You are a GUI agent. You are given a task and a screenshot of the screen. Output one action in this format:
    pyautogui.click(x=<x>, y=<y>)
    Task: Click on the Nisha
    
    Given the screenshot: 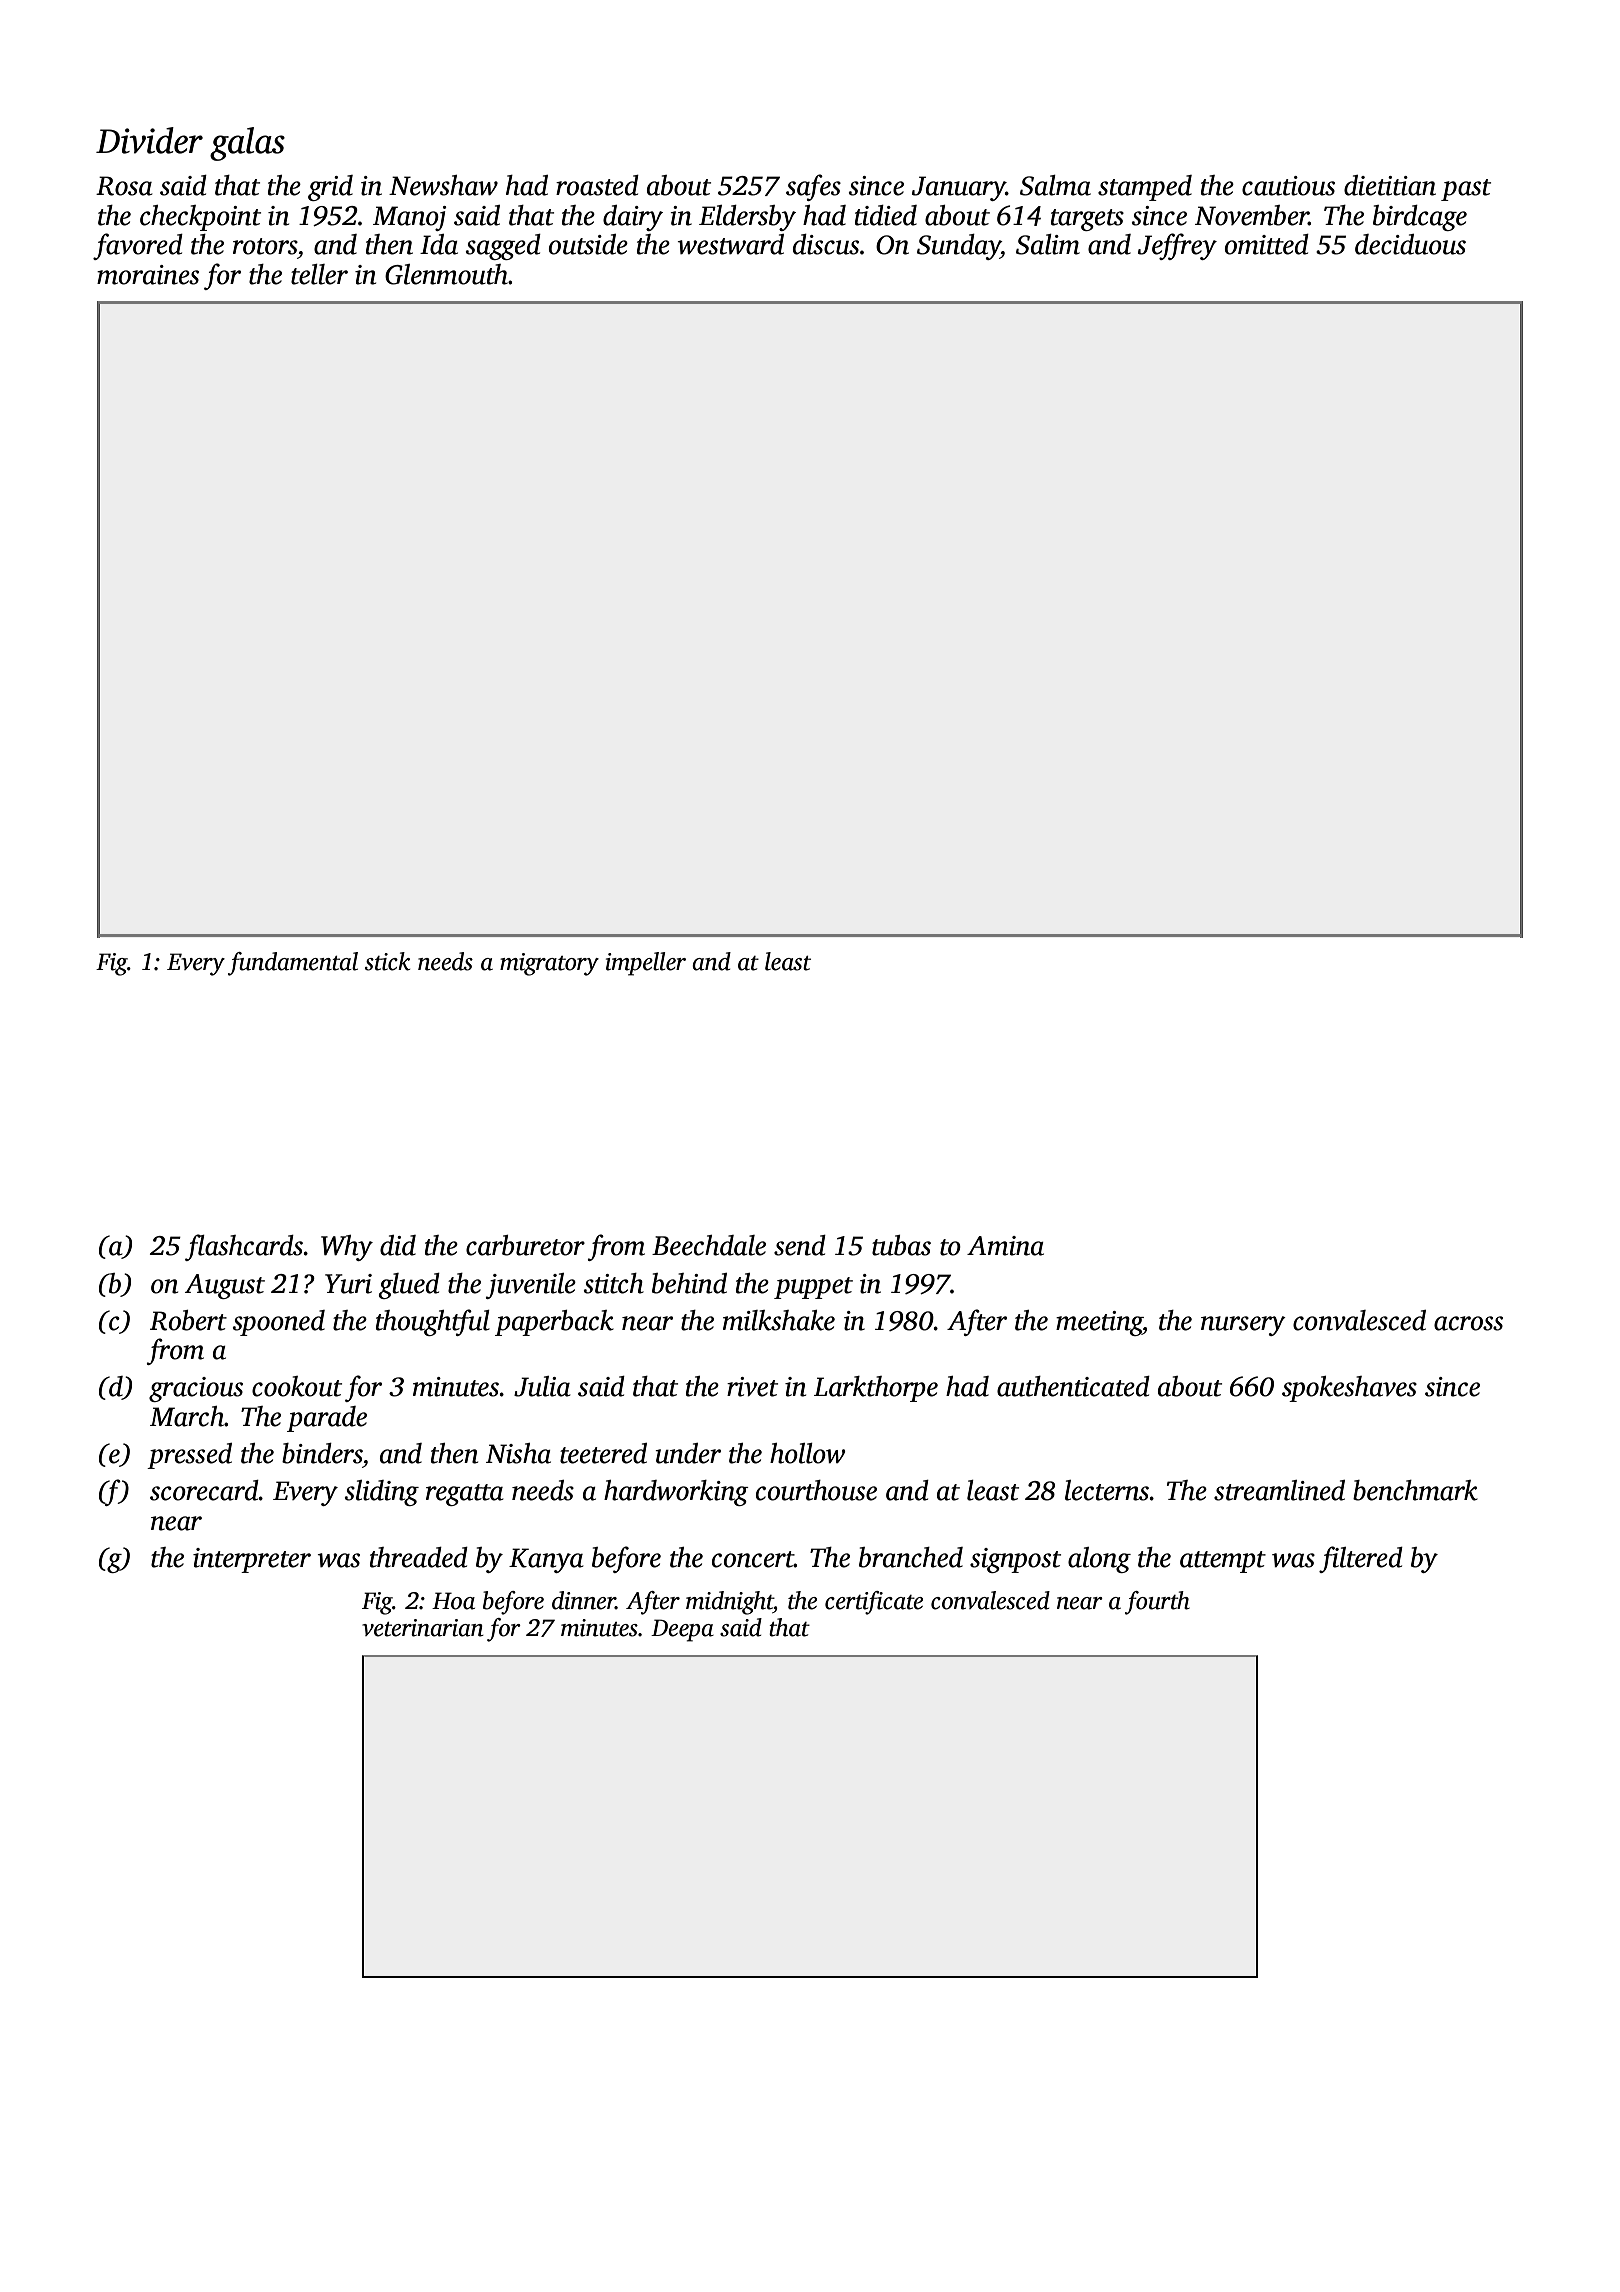 What is the action you would take?
    pyautogui.click(x=518, y=1453)
